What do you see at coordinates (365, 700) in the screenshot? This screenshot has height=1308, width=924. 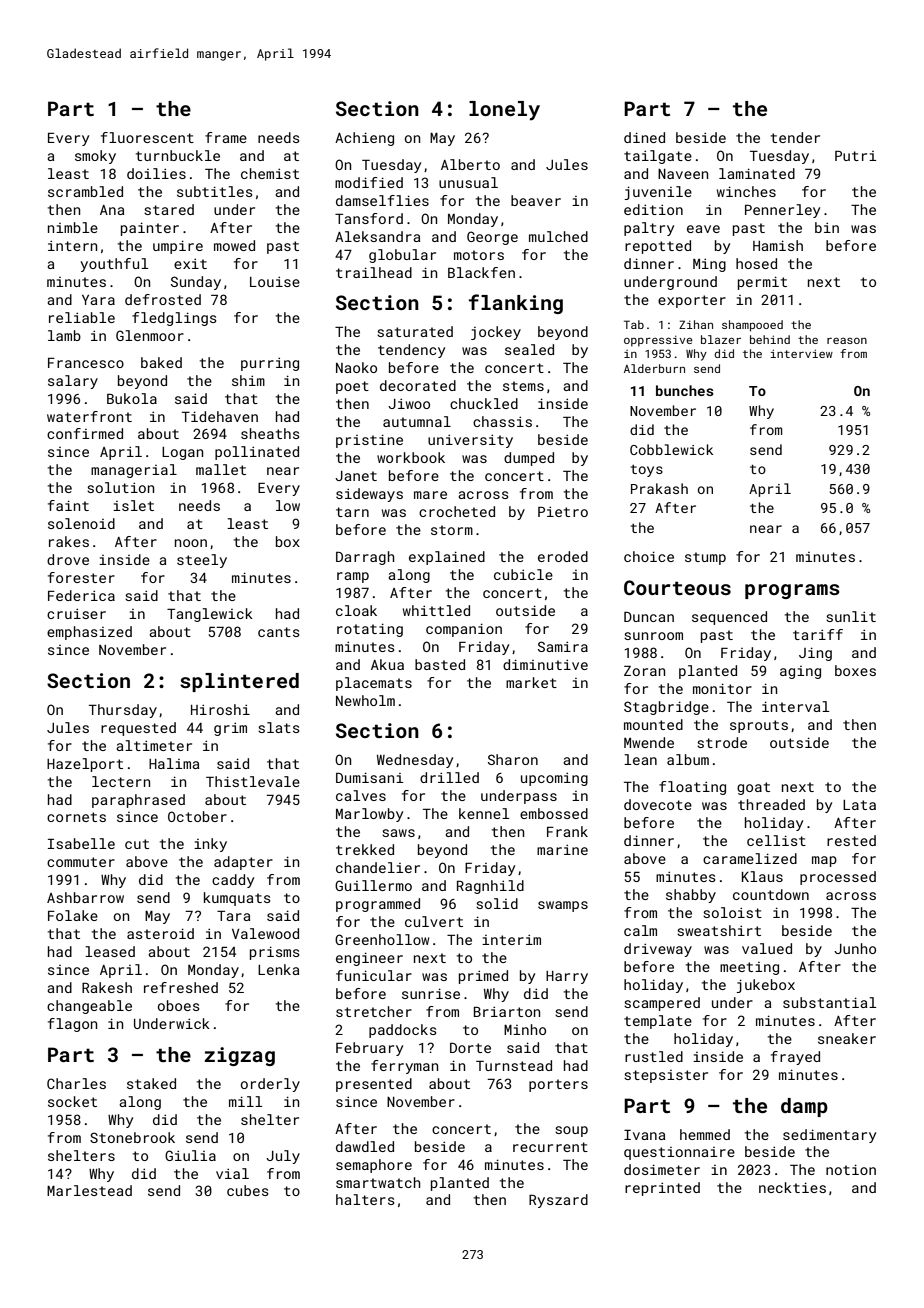 I see `Newholm` at bounding box center [365, 700].
